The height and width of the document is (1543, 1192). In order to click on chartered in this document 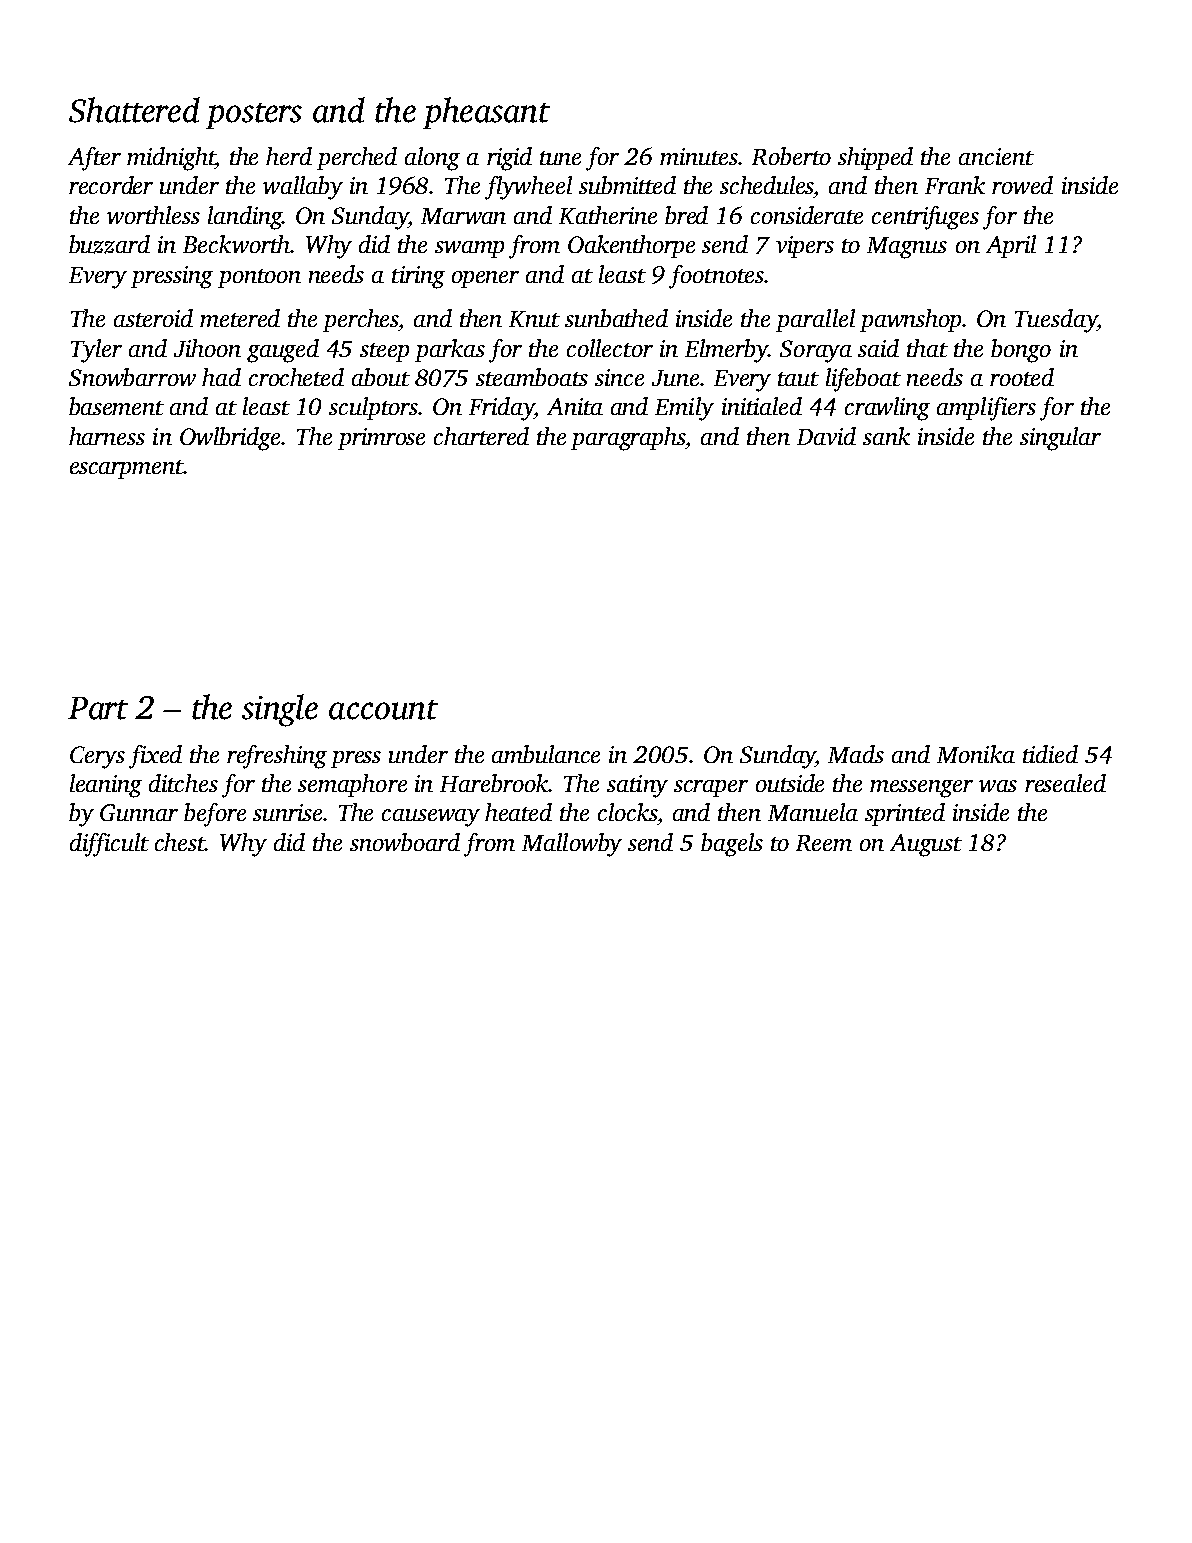, I will do `click(481, 436)`.
